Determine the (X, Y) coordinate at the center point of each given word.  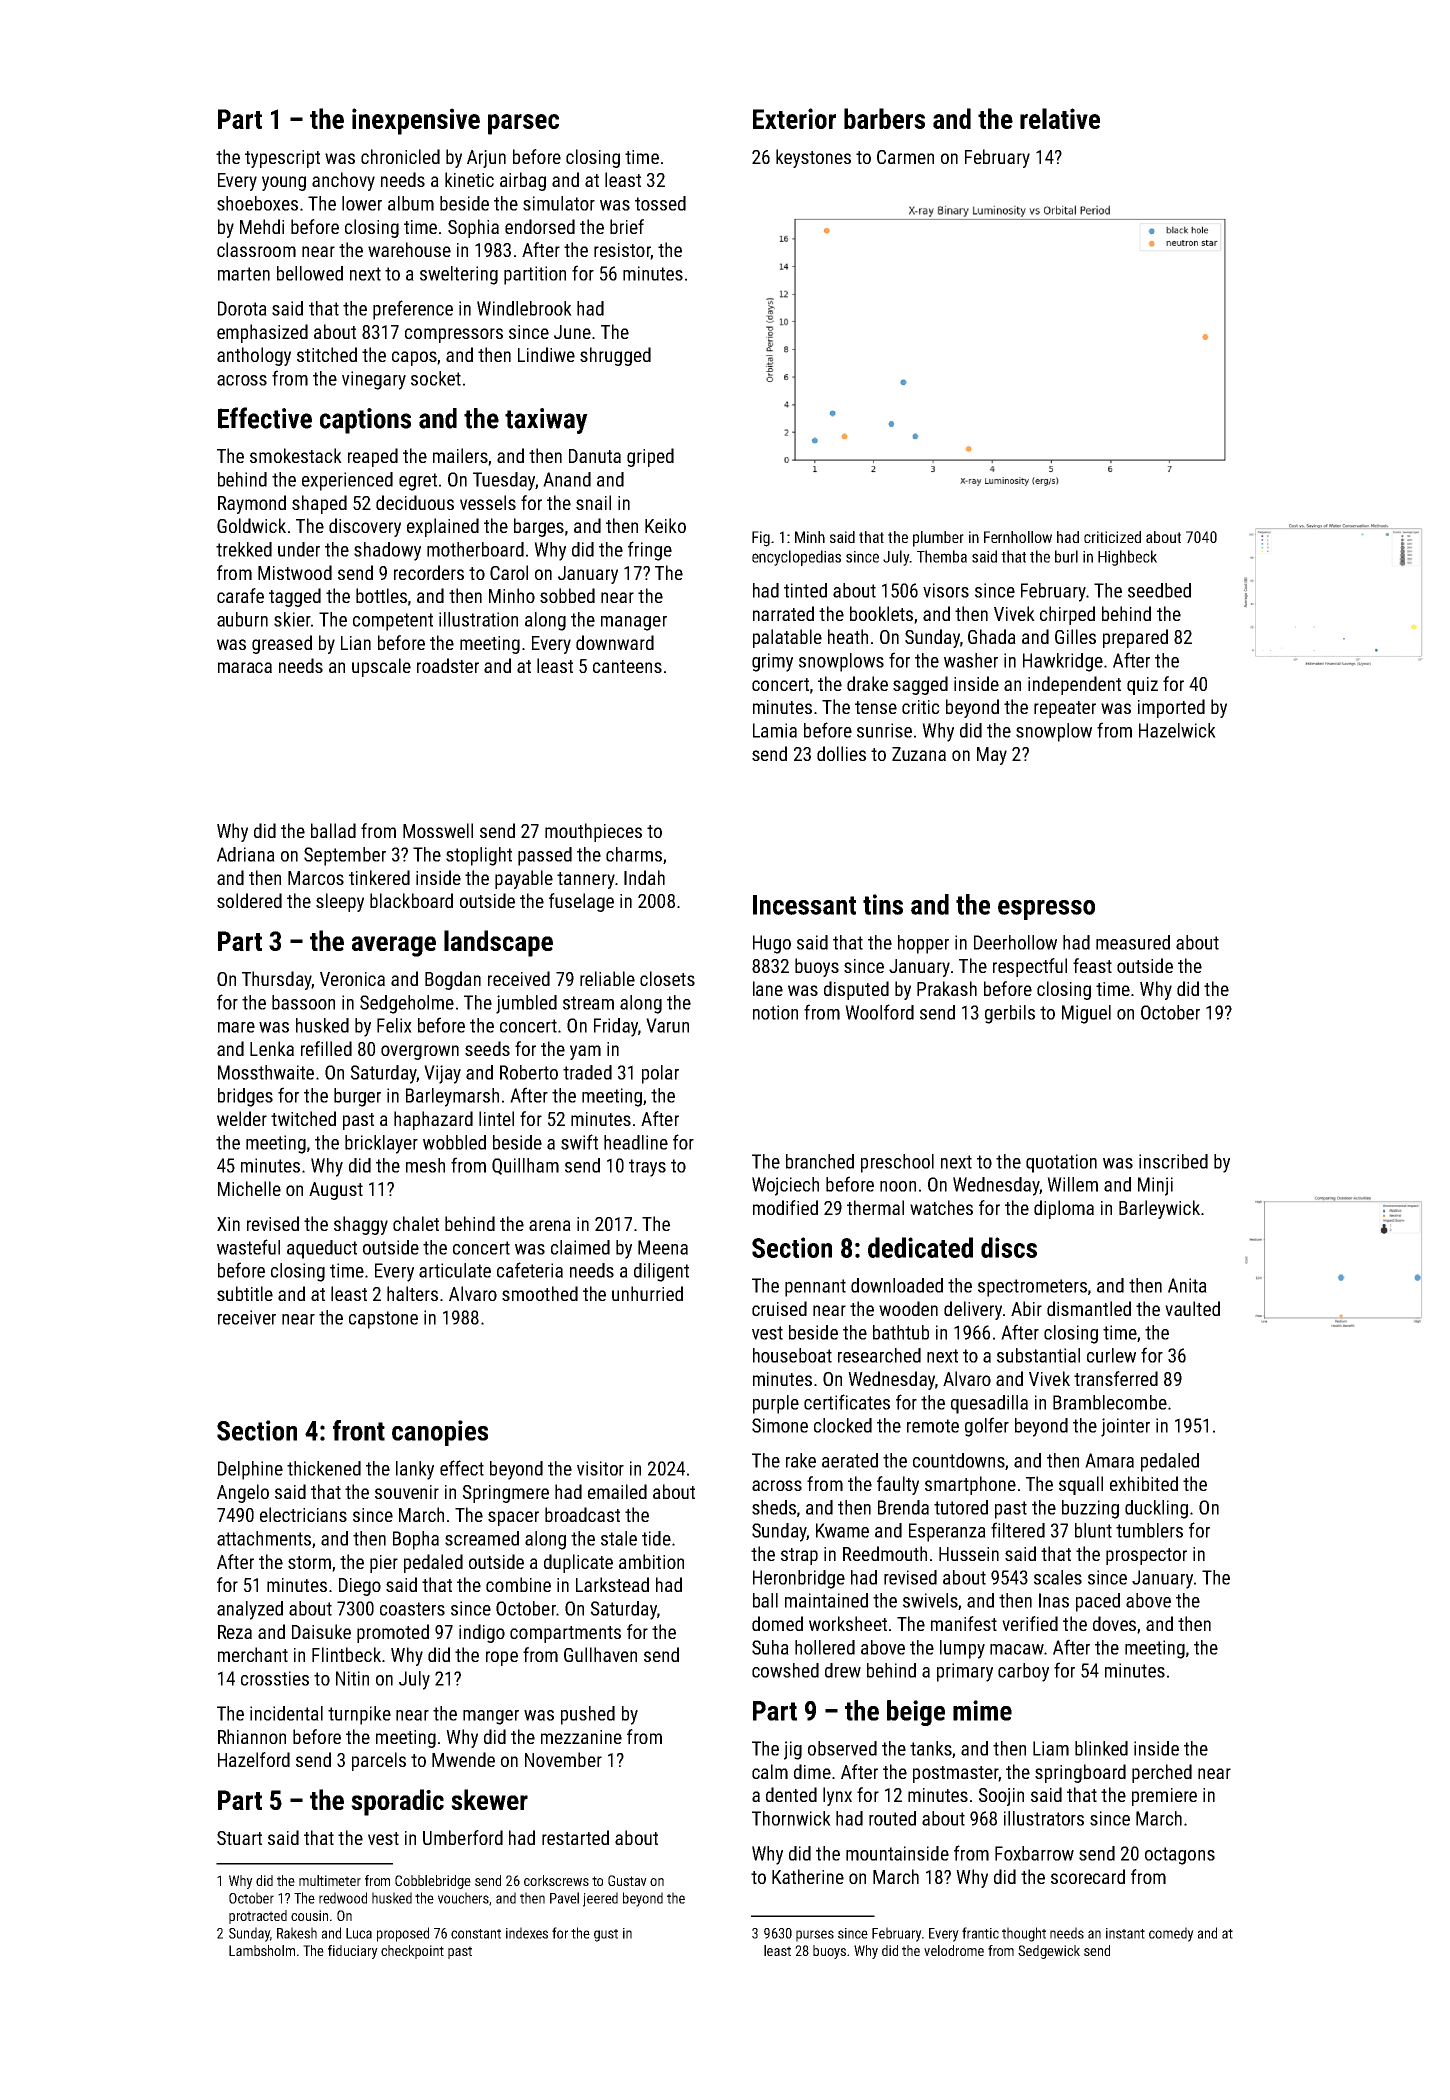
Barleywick (1159, 1209)
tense (876, 707)
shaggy (361, 1225)
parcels (379, 1761)
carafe (240, 595)
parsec (523, 124)
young (284, 183)
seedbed (1159, 590)
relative (1060, 118)
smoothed (540, 1293)
